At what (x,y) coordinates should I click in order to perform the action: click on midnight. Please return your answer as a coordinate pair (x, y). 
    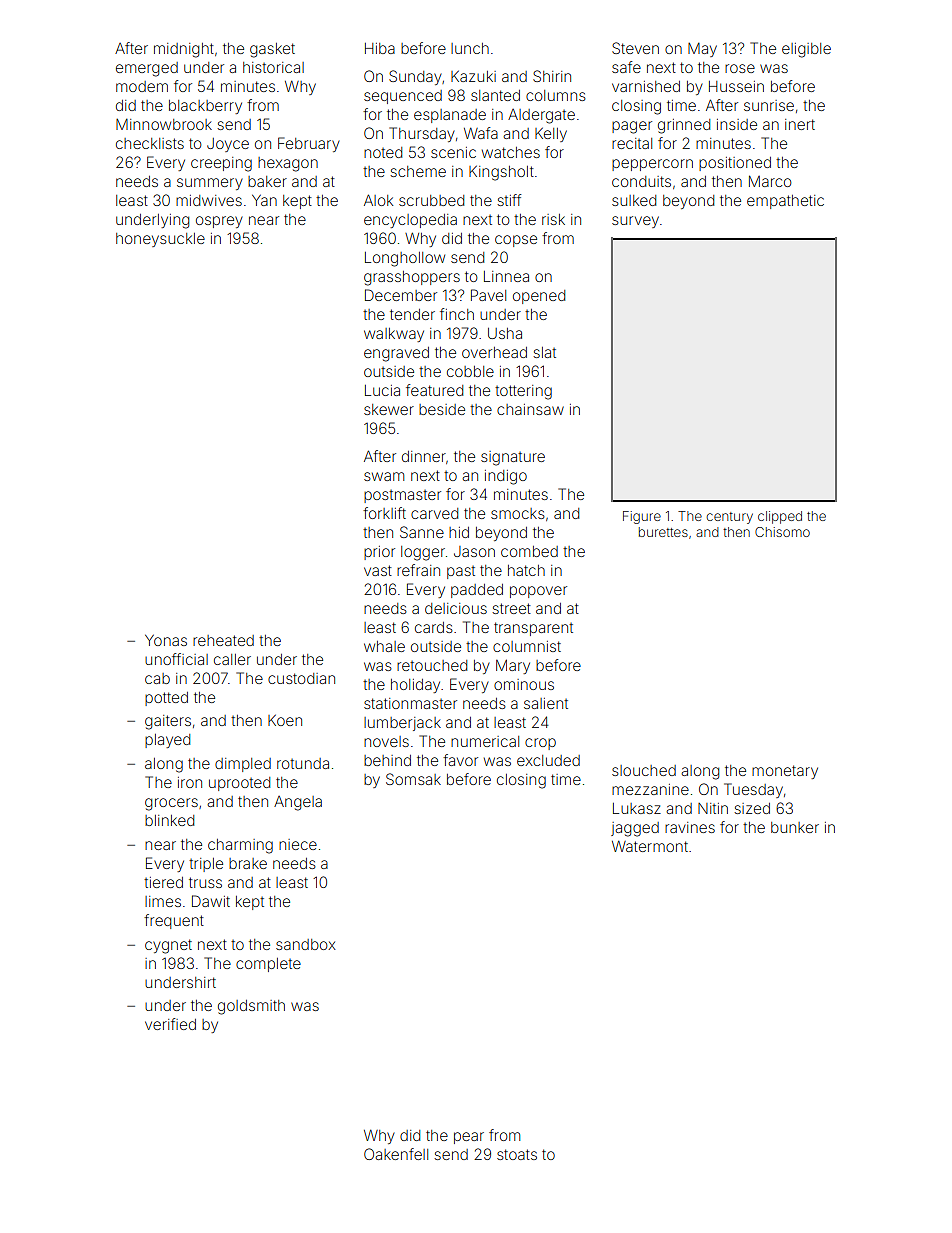
    Looking at the image, I should click on (184, 50).
